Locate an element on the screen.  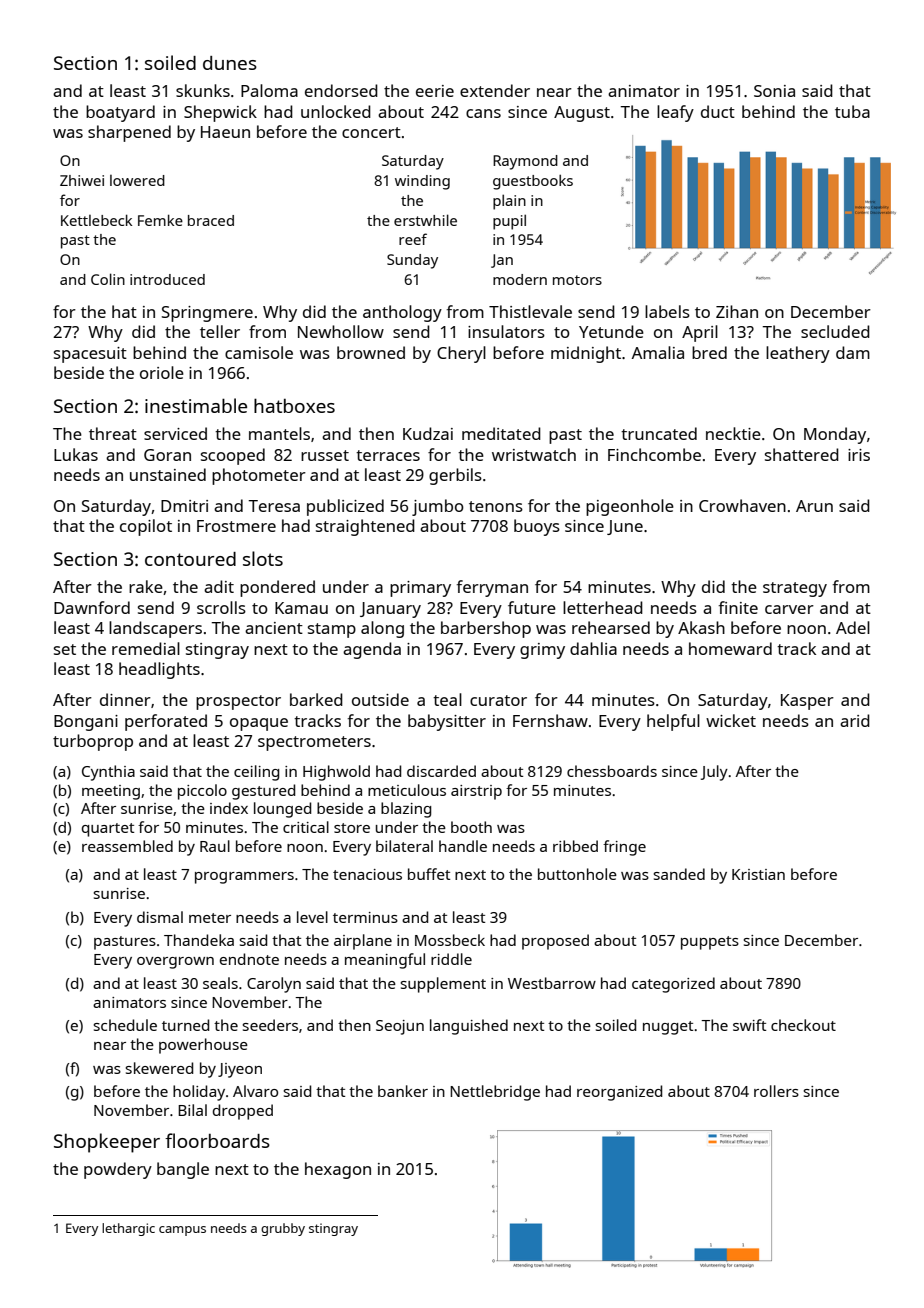
anthology is located at coordinates (402, 313).
